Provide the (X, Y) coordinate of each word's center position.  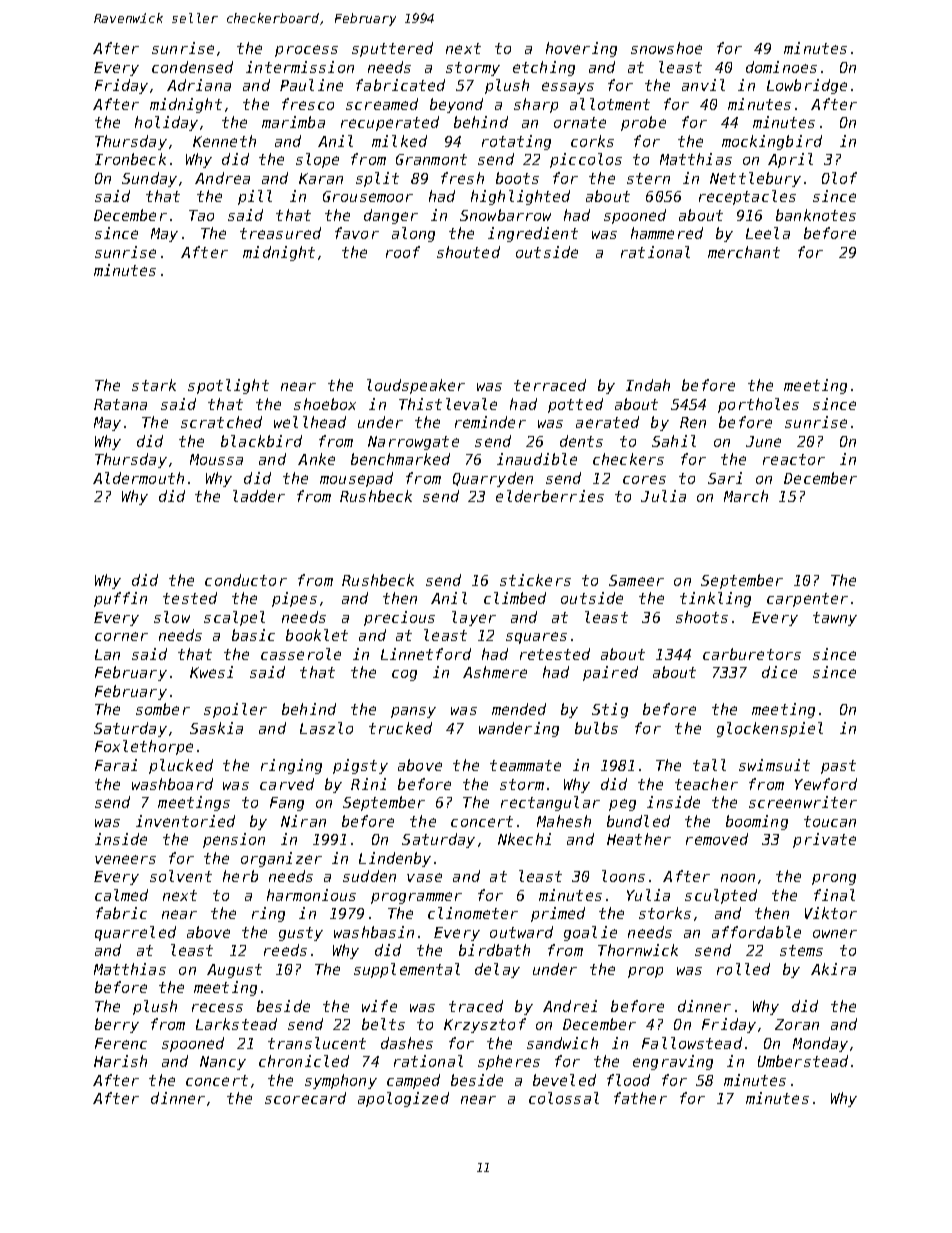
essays (568, 88)
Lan (107, 654)
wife (379, 1006)
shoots (702, 617)
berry (117, 1025)
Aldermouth (138, 478)
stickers (535, 580)
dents (581, 441)
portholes (758, 405)
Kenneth (224, 141)
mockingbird (772, 142)
